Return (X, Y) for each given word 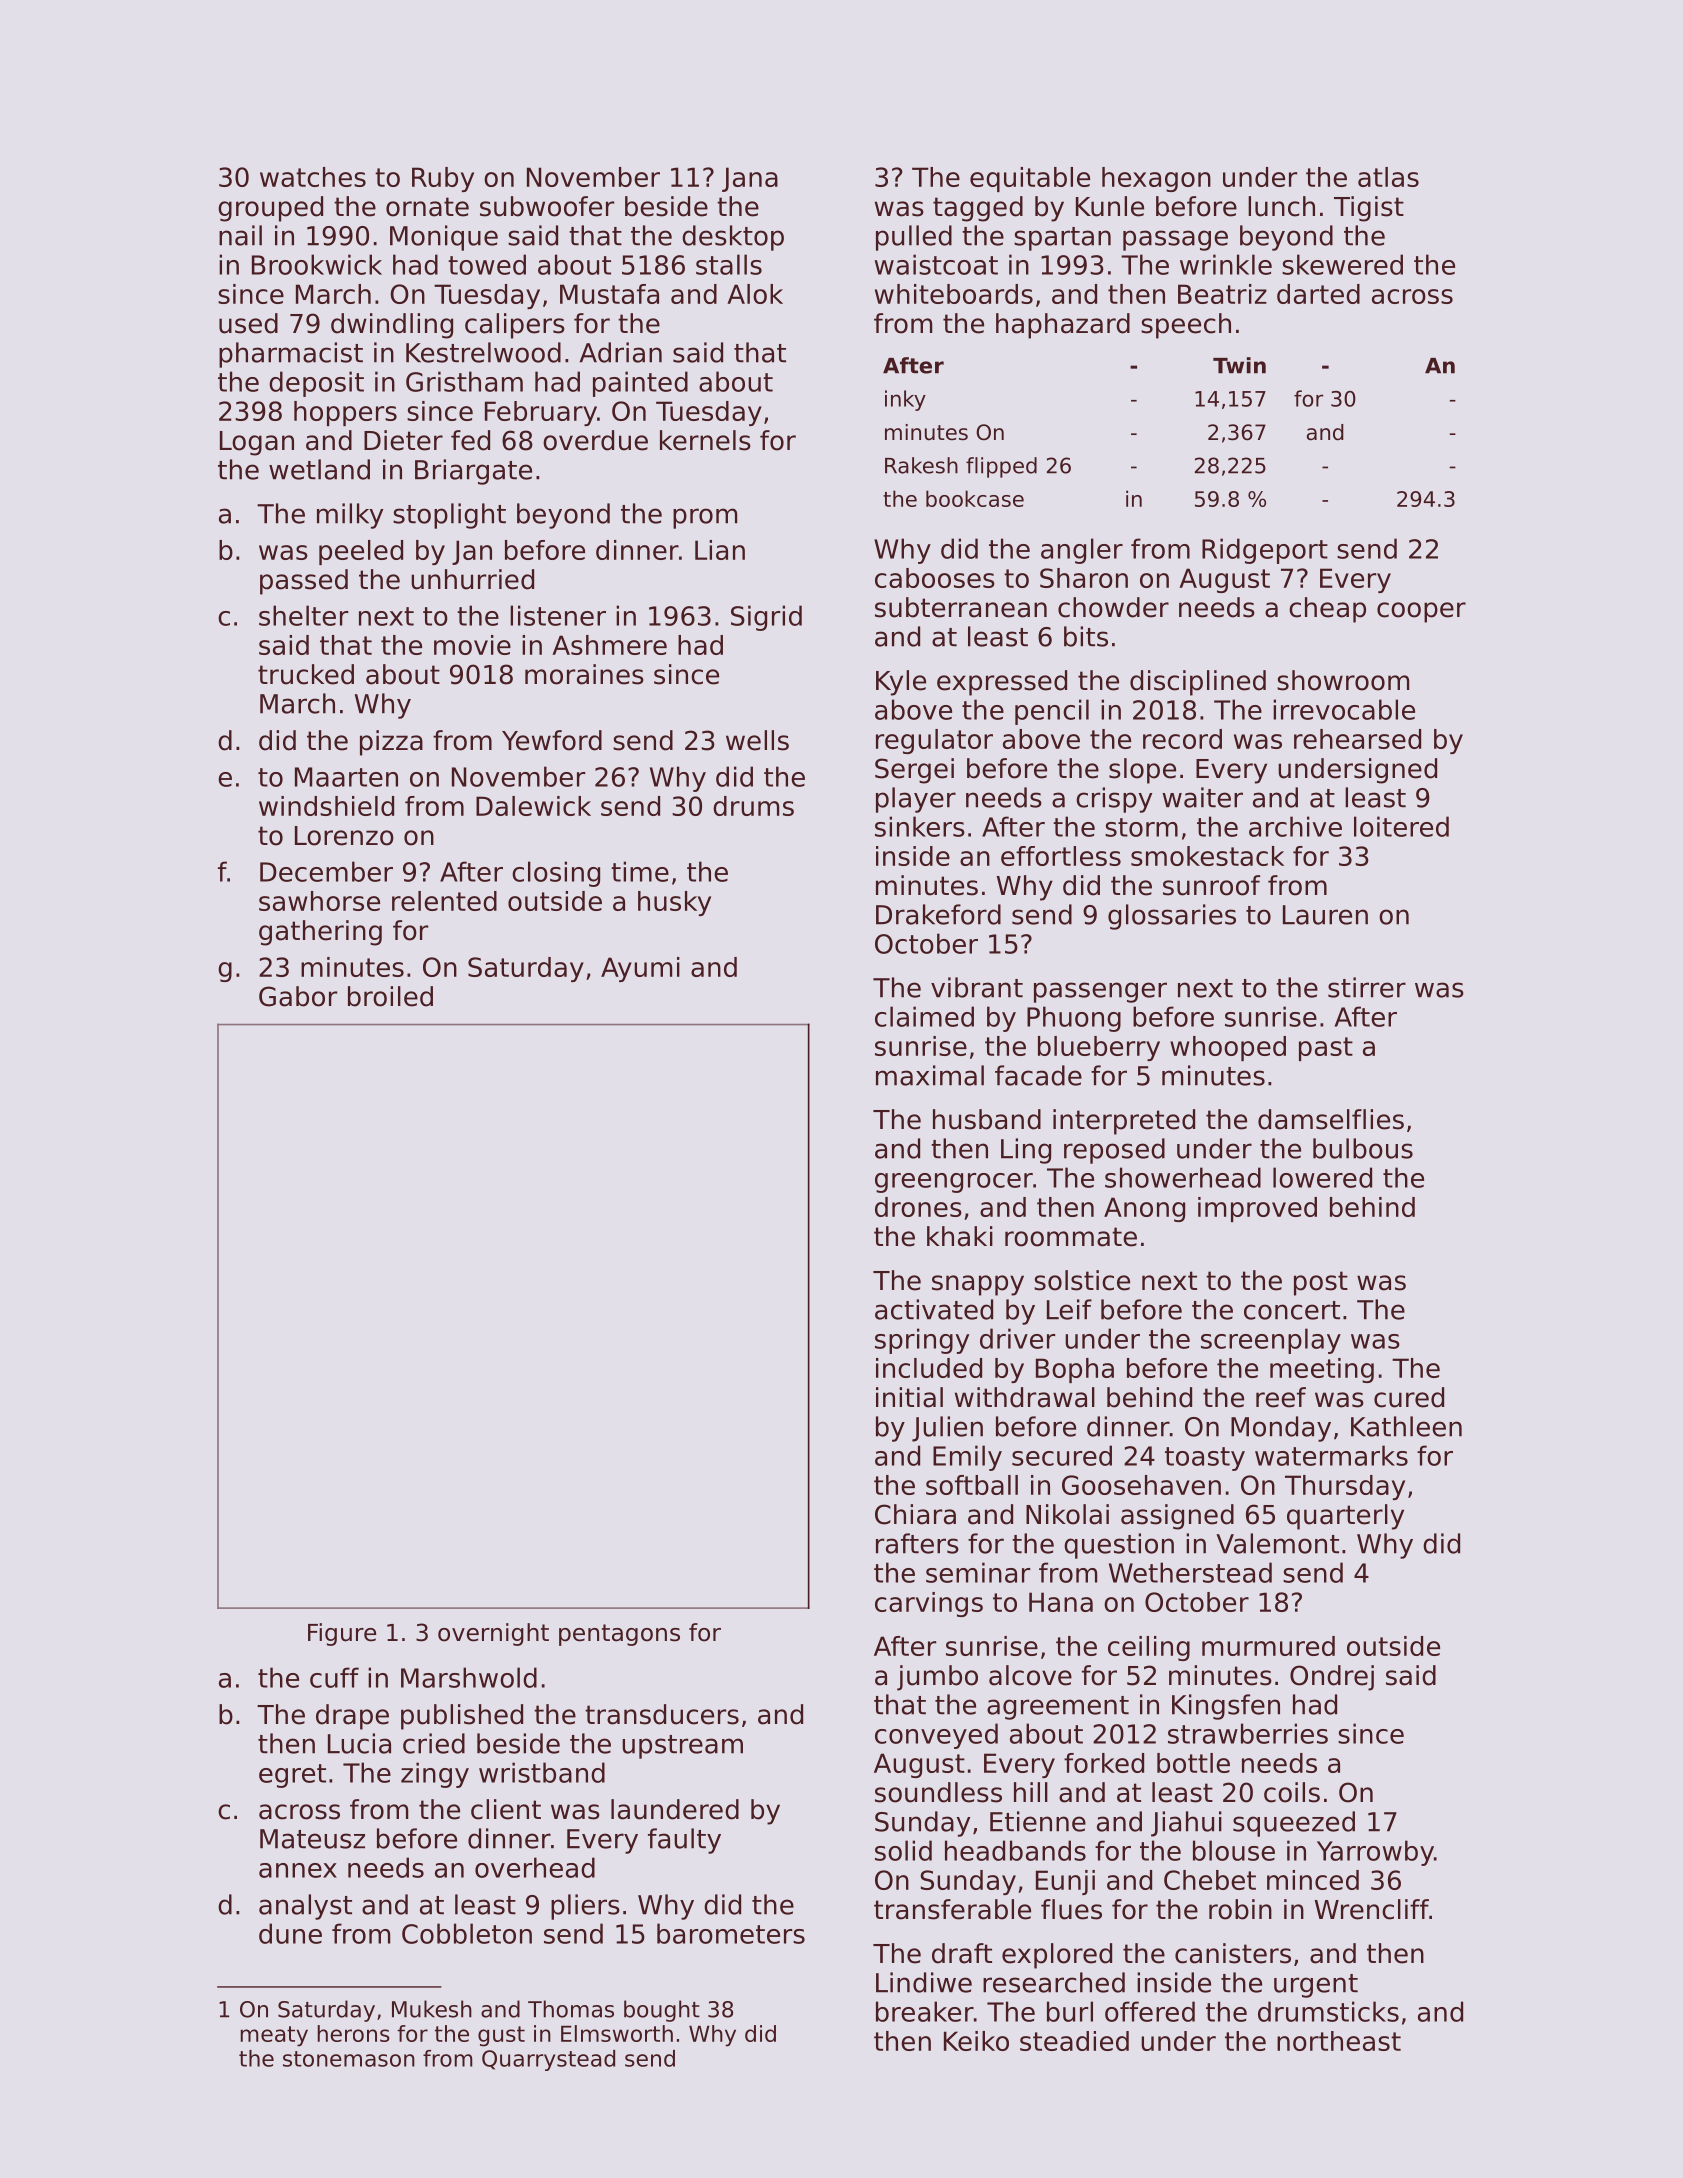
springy (922, 1341)
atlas (1388, 177)
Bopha (1075, 1370)
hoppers (345, 413)
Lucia (359, 1743)
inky (905, 400)
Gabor (298, 996)
